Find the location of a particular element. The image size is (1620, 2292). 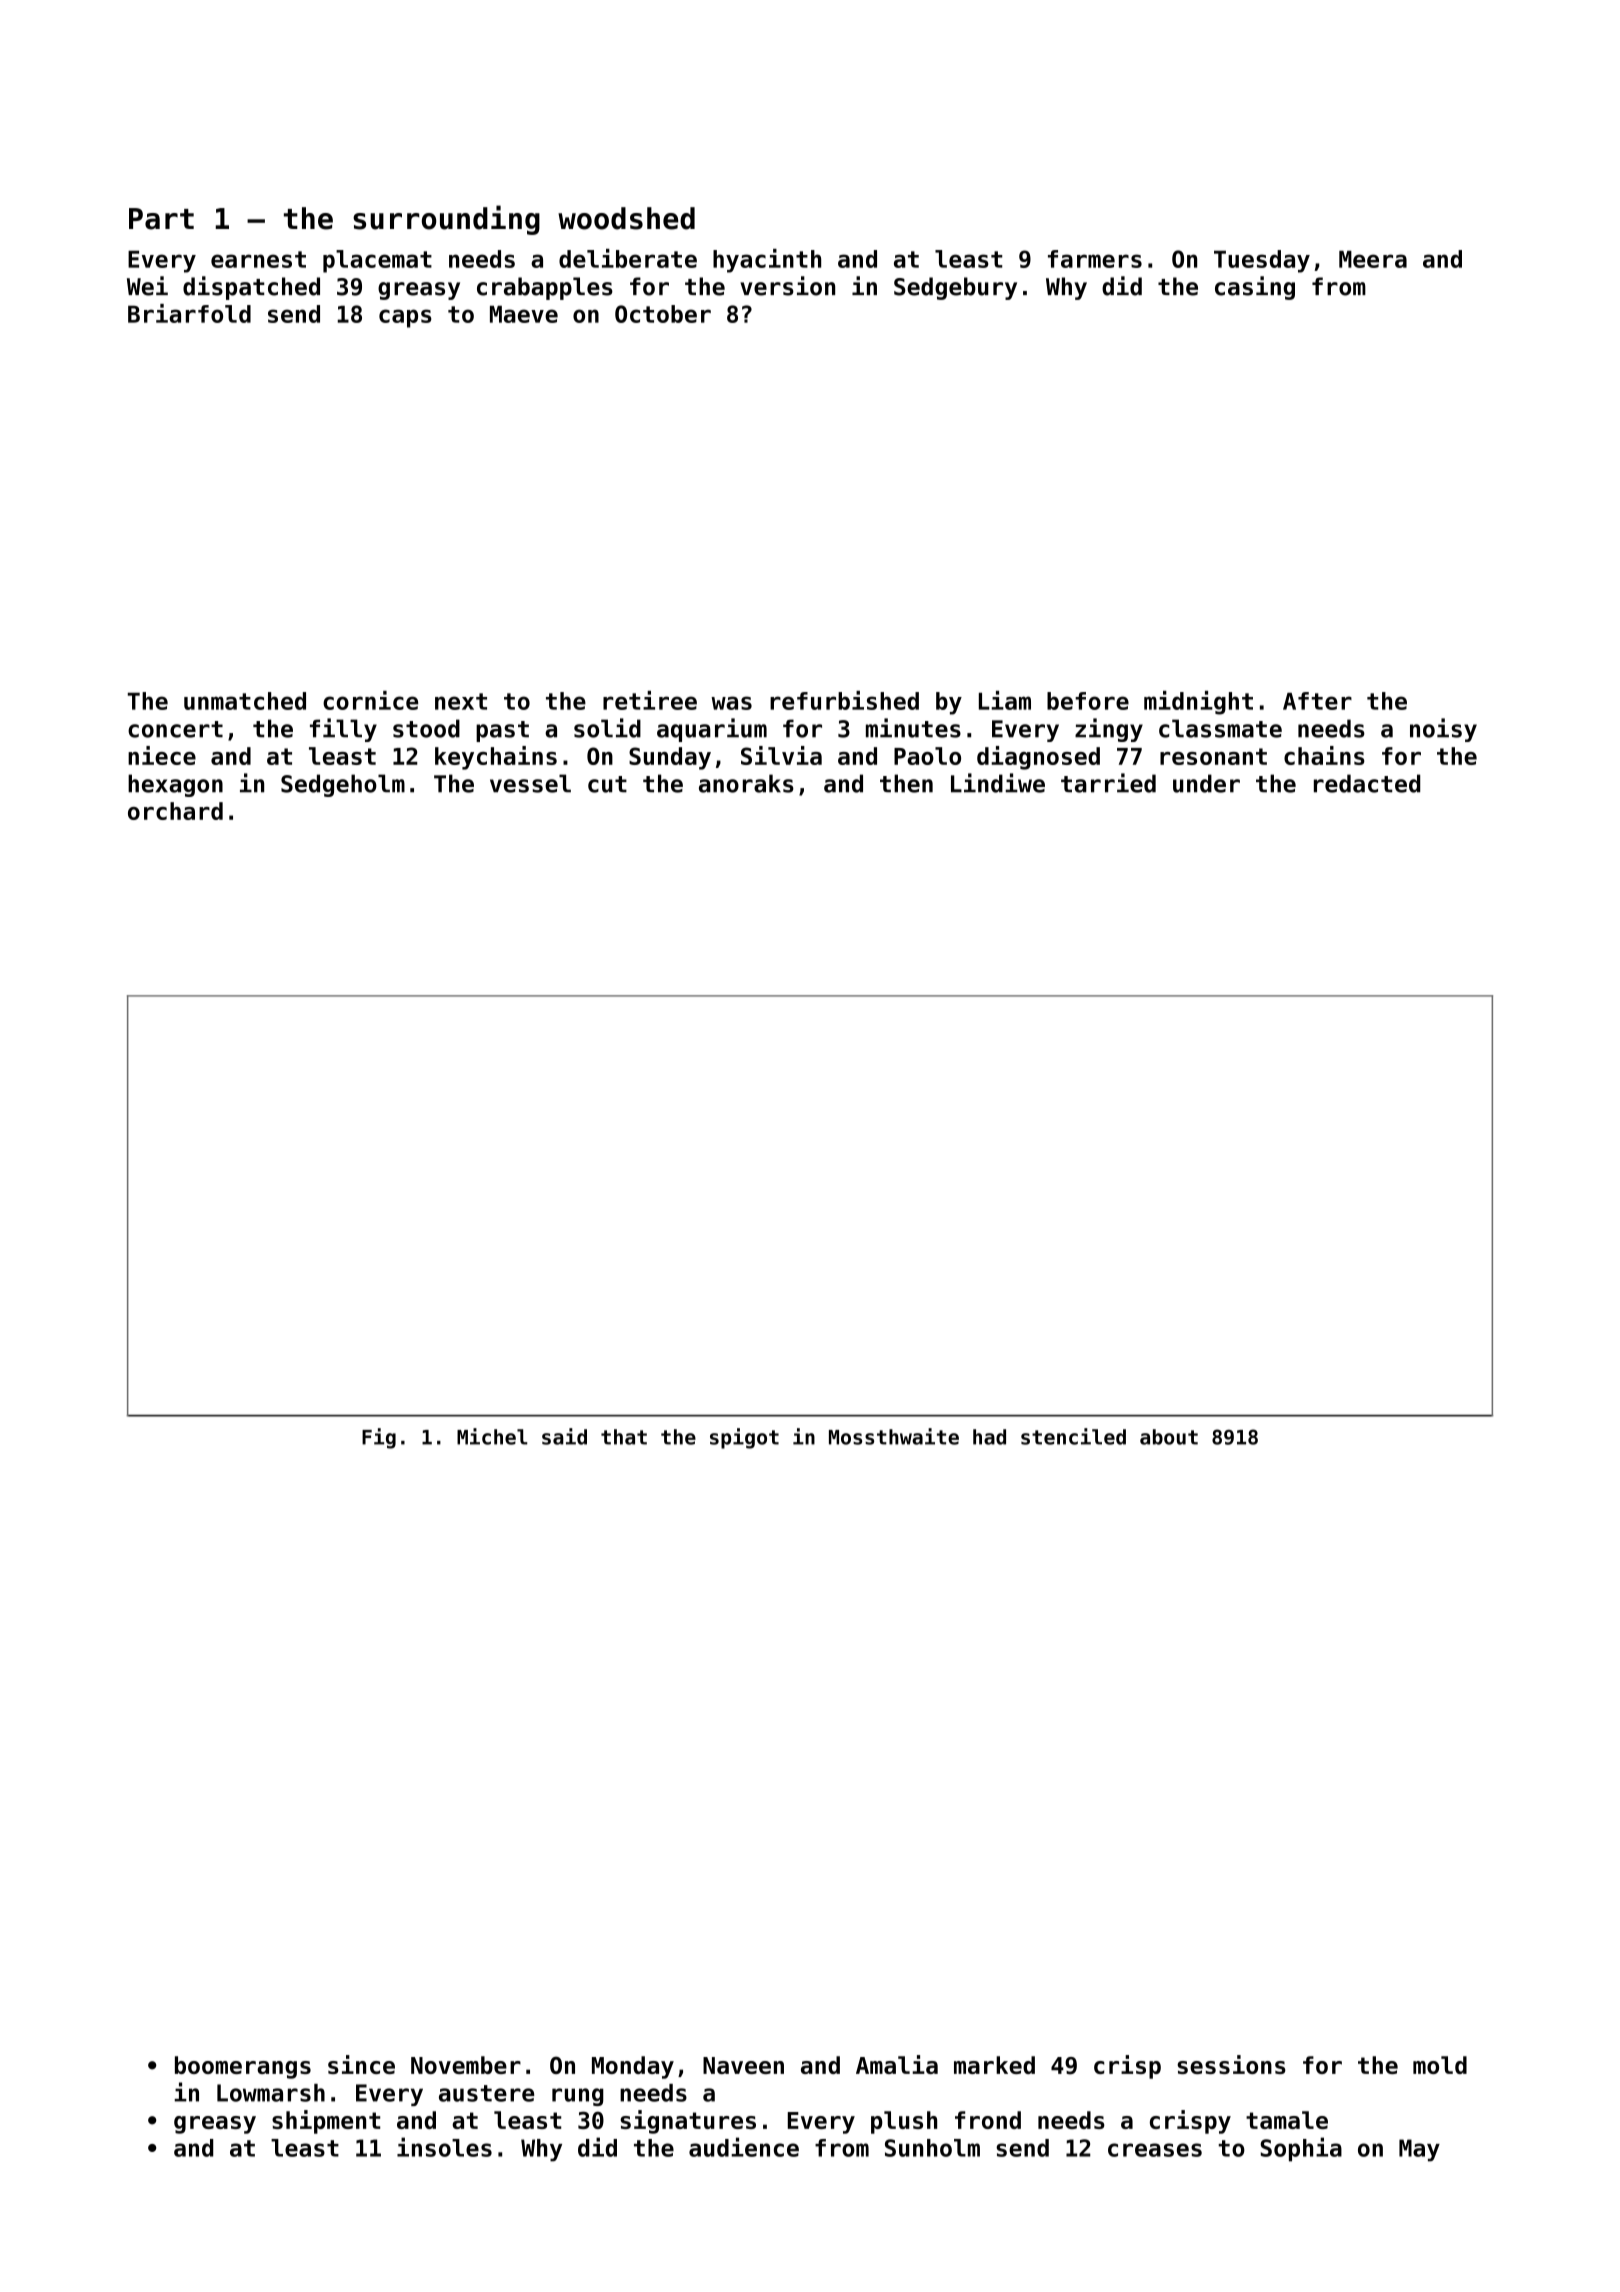

was is located at coordinates (731, 703).
